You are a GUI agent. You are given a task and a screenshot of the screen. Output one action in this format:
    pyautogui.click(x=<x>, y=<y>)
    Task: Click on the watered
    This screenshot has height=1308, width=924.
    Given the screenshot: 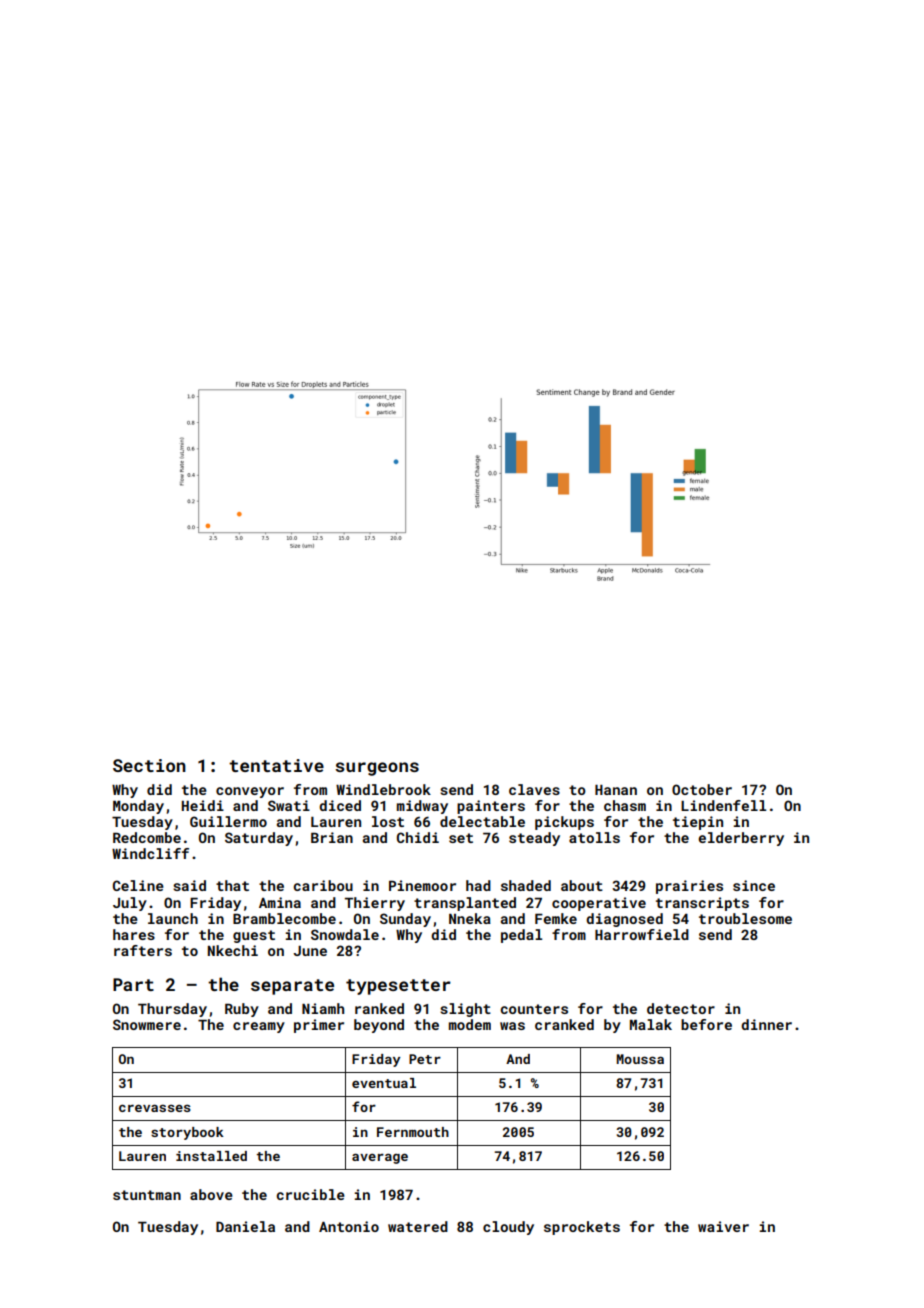 What is the action you would take?
    pyautogui.click(x=418, y=1226)
